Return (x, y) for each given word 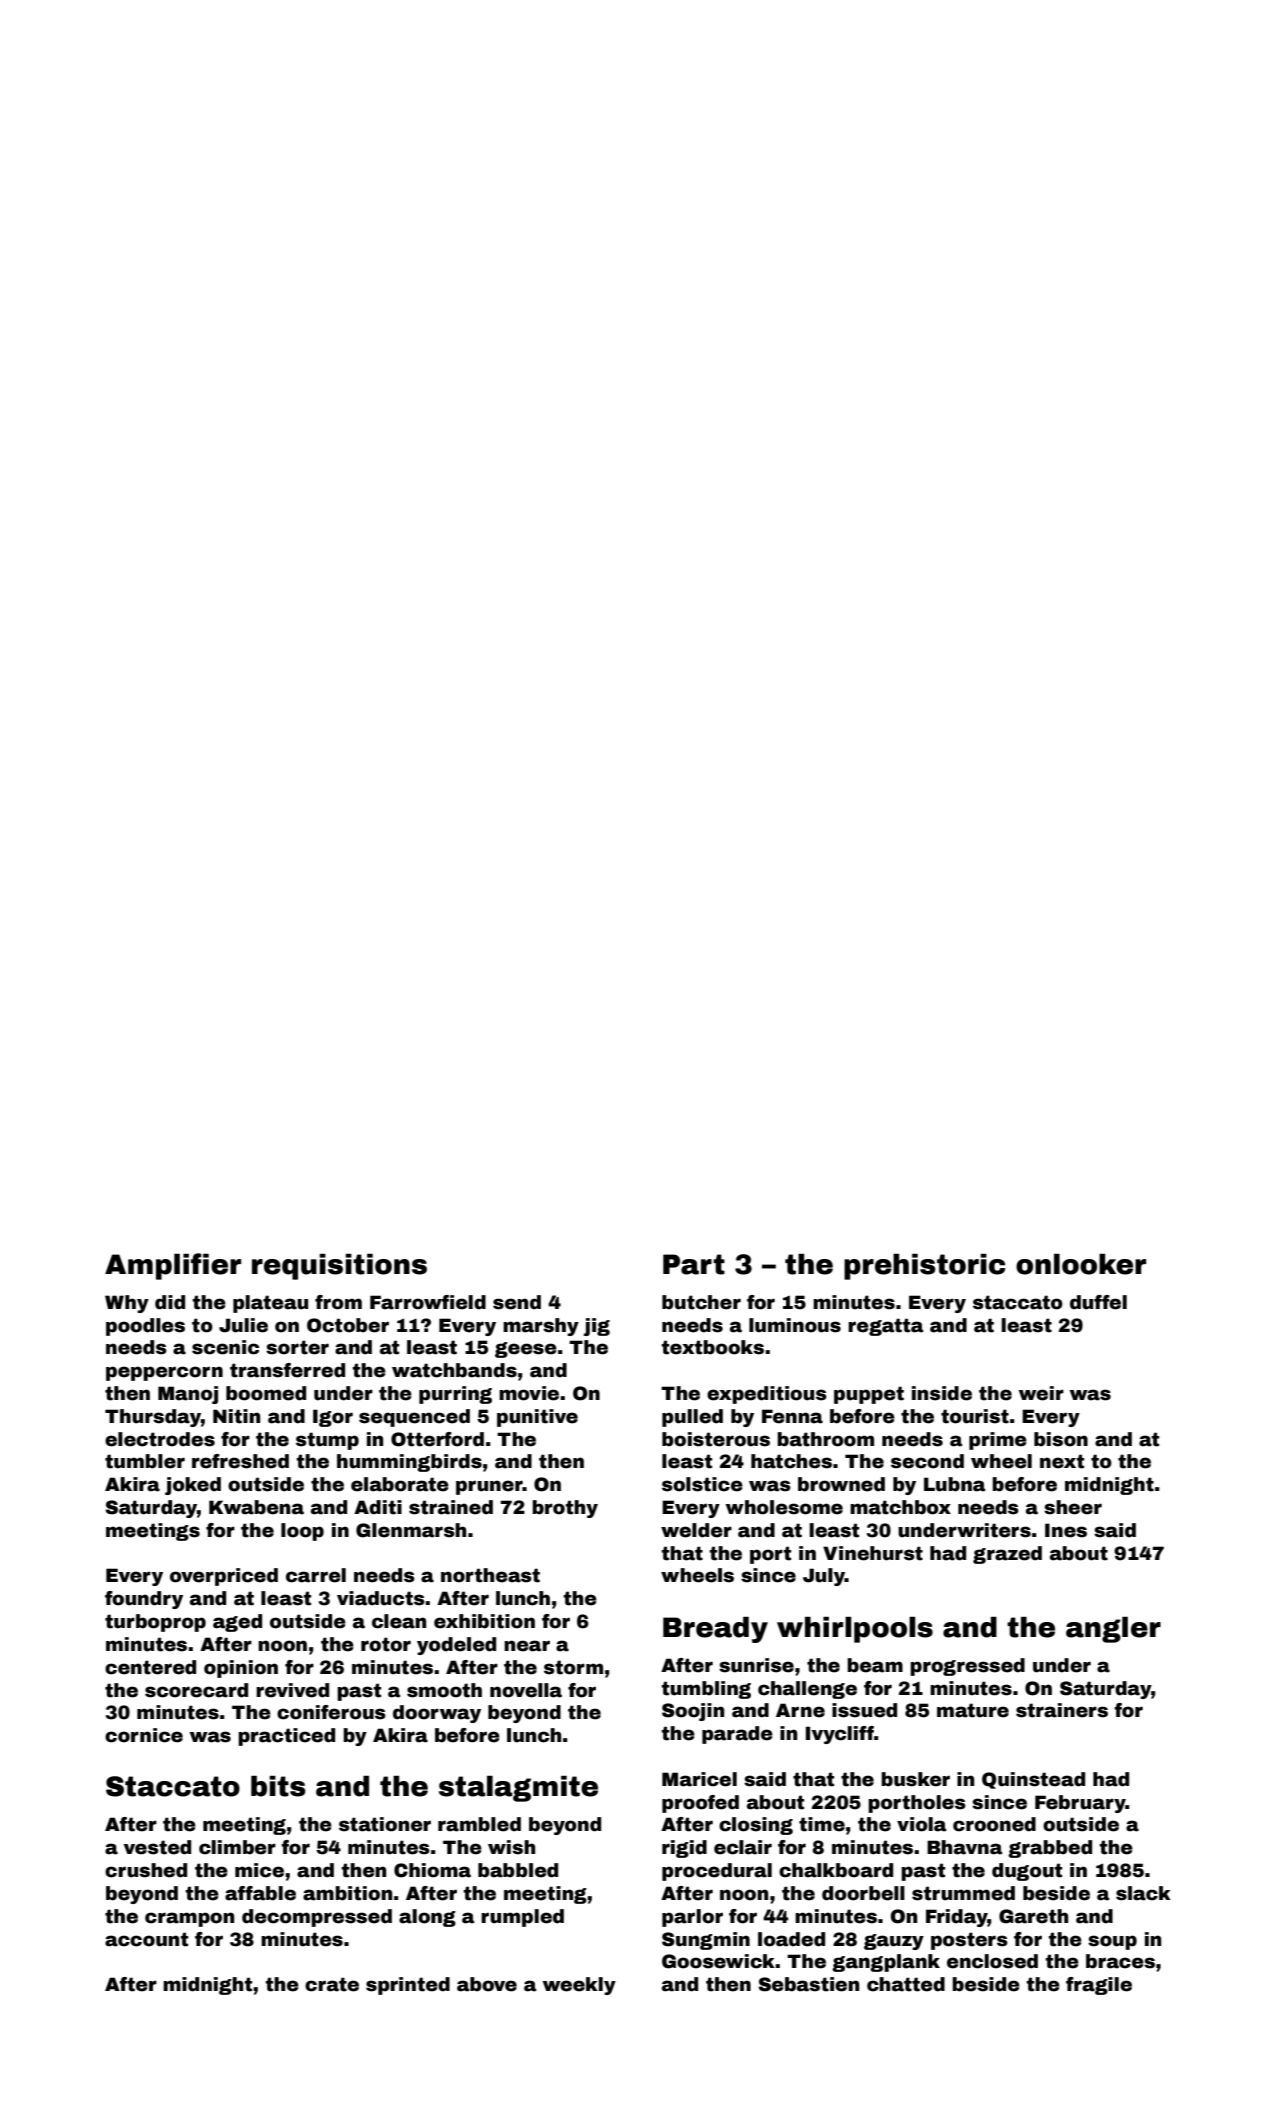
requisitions (339, 1267)
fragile (1099, 1986)
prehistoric (924, 1267)
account (146, 1939)
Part (694, 1264)
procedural (717, 1872)
